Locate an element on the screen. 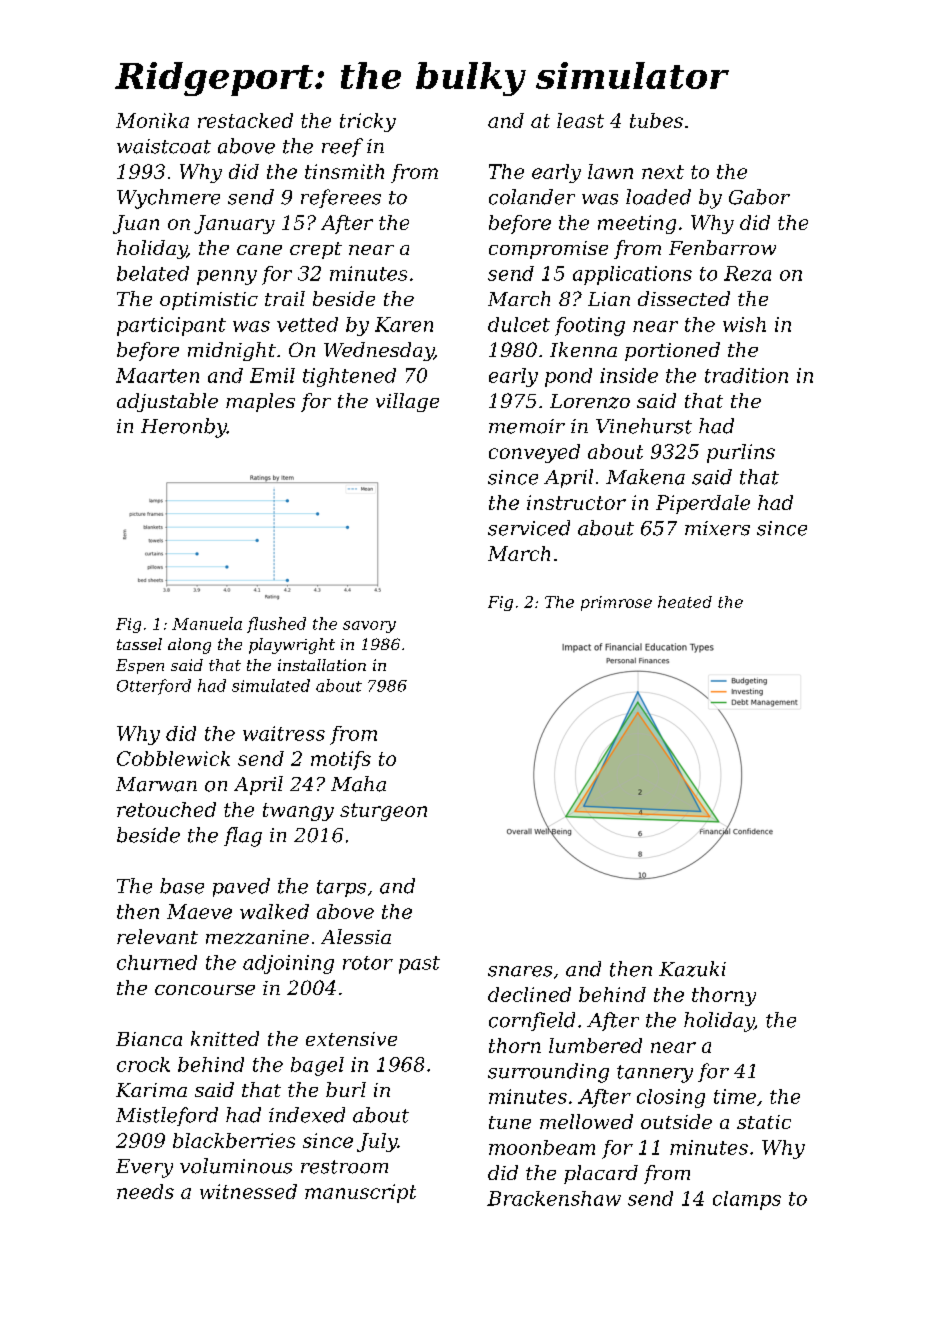 This screenshot has height=1322, width=931. next is located at coordinates (663, 172).
